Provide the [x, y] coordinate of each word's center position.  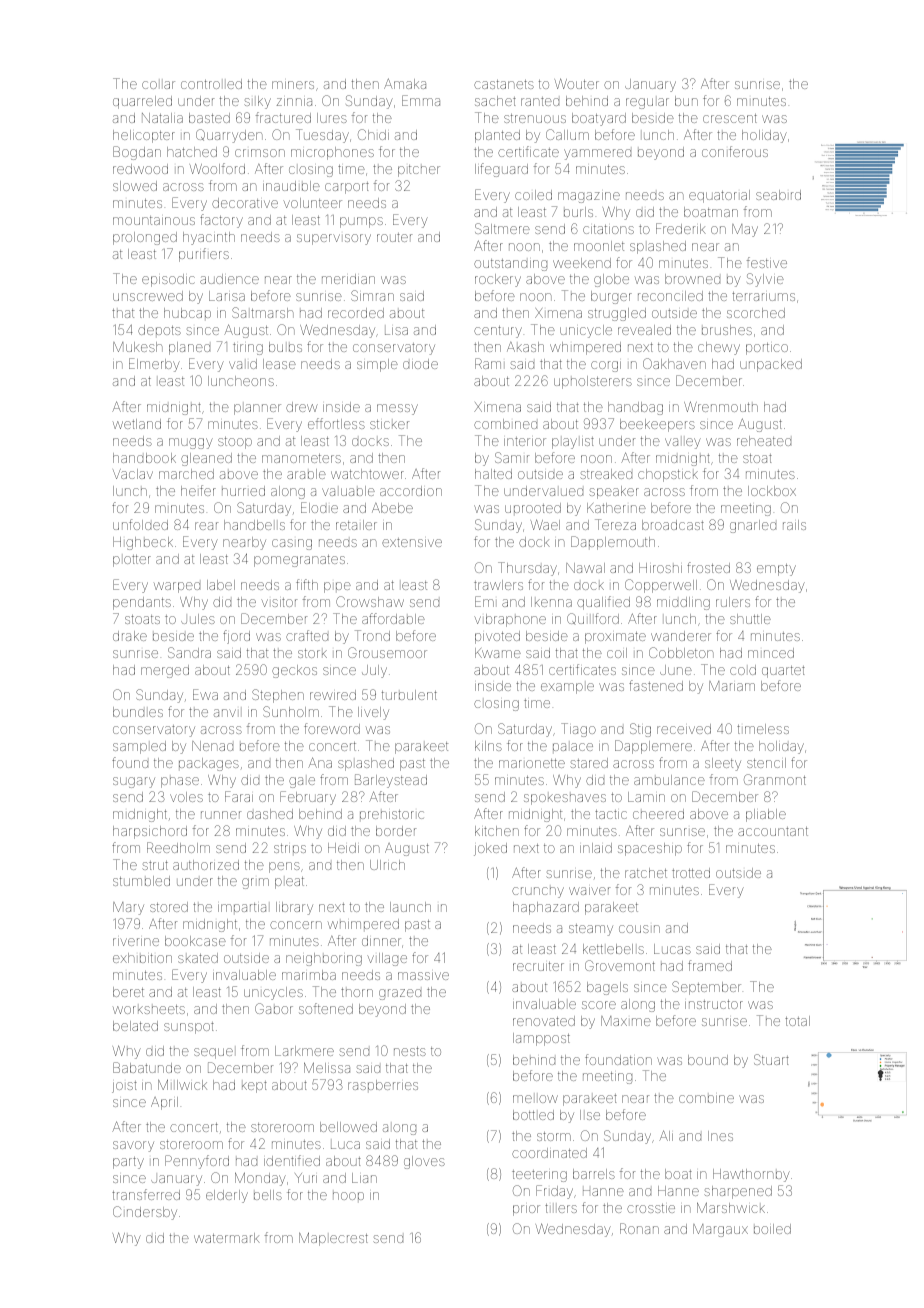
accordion [411, 491]
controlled [211, 84]
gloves [424, 1162]
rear [206, 526]
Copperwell [661, 586]
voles [186, 797]
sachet [495, 101]
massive [423, 976]
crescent [730, 118]
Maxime [626, 1021]
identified [292, 1160]
